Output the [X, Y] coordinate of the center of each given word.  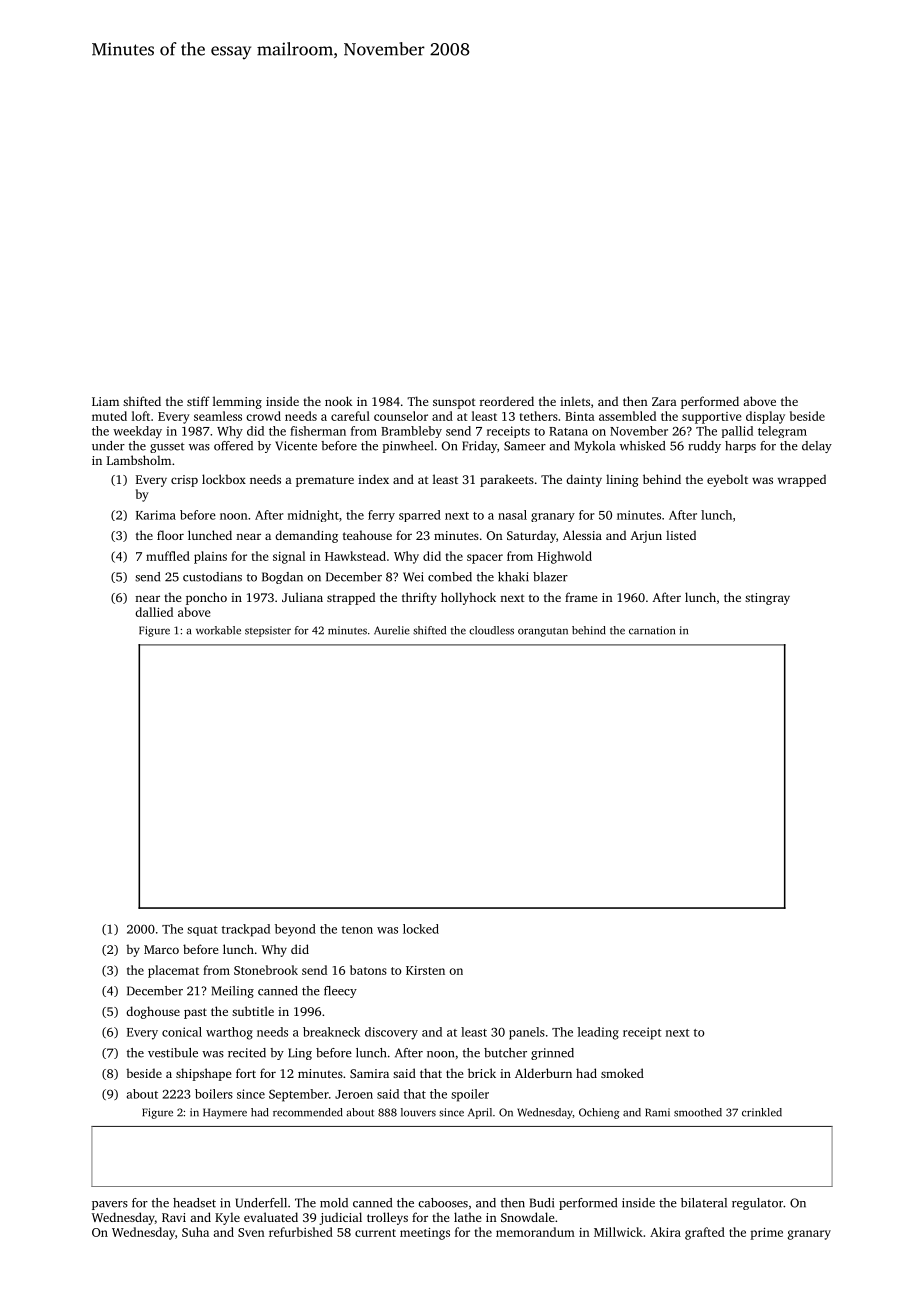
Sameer [525, 446]
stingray [767, 599]
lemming [237, 402]
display [765, 417]
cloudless [491, 630]
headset [194, 1203]
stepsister [268, 631]
